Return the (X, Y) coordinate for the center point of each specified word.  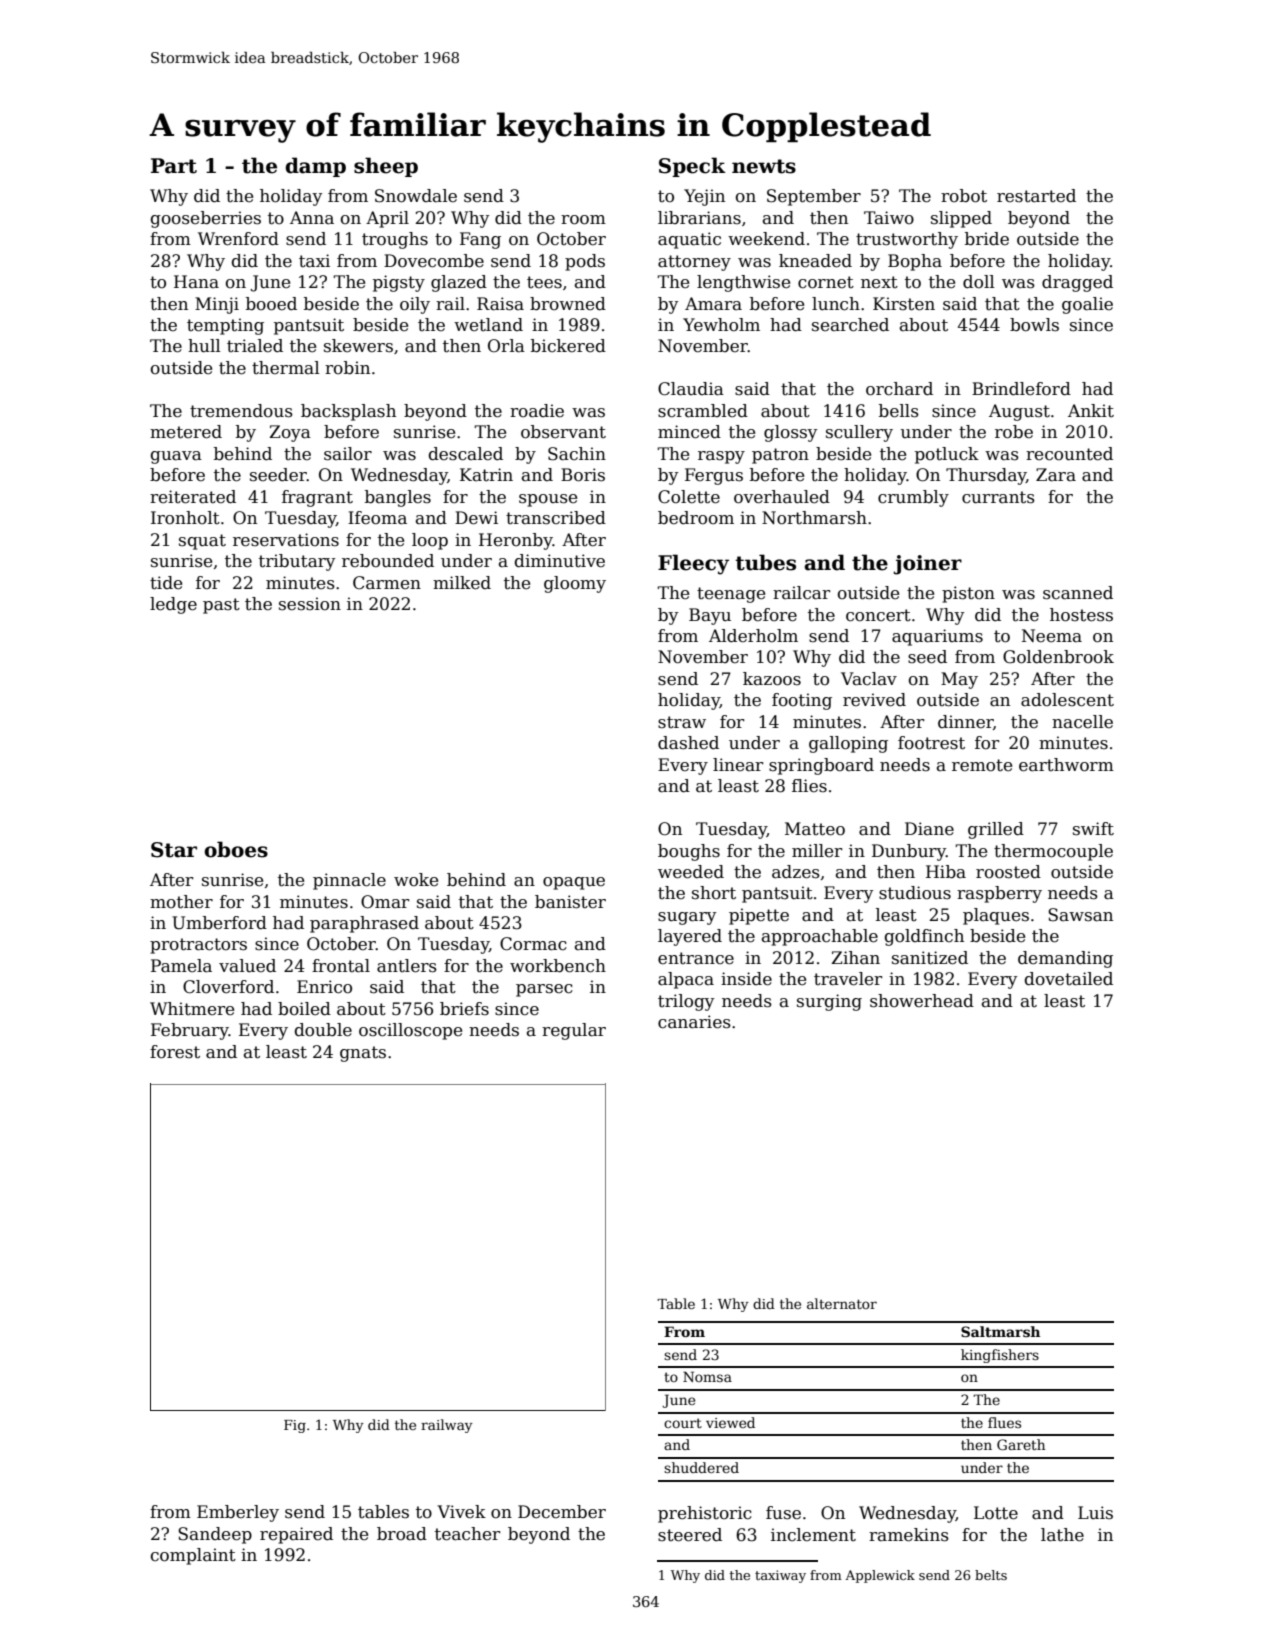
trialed (255, 346)
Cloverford (228, 987)
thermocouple (1053, 852)
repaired (296, 1535)
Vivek (461, 1512)
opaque (574, 883)
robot (964, 196)
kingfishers (1000, 1356)
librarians (699, 218)
